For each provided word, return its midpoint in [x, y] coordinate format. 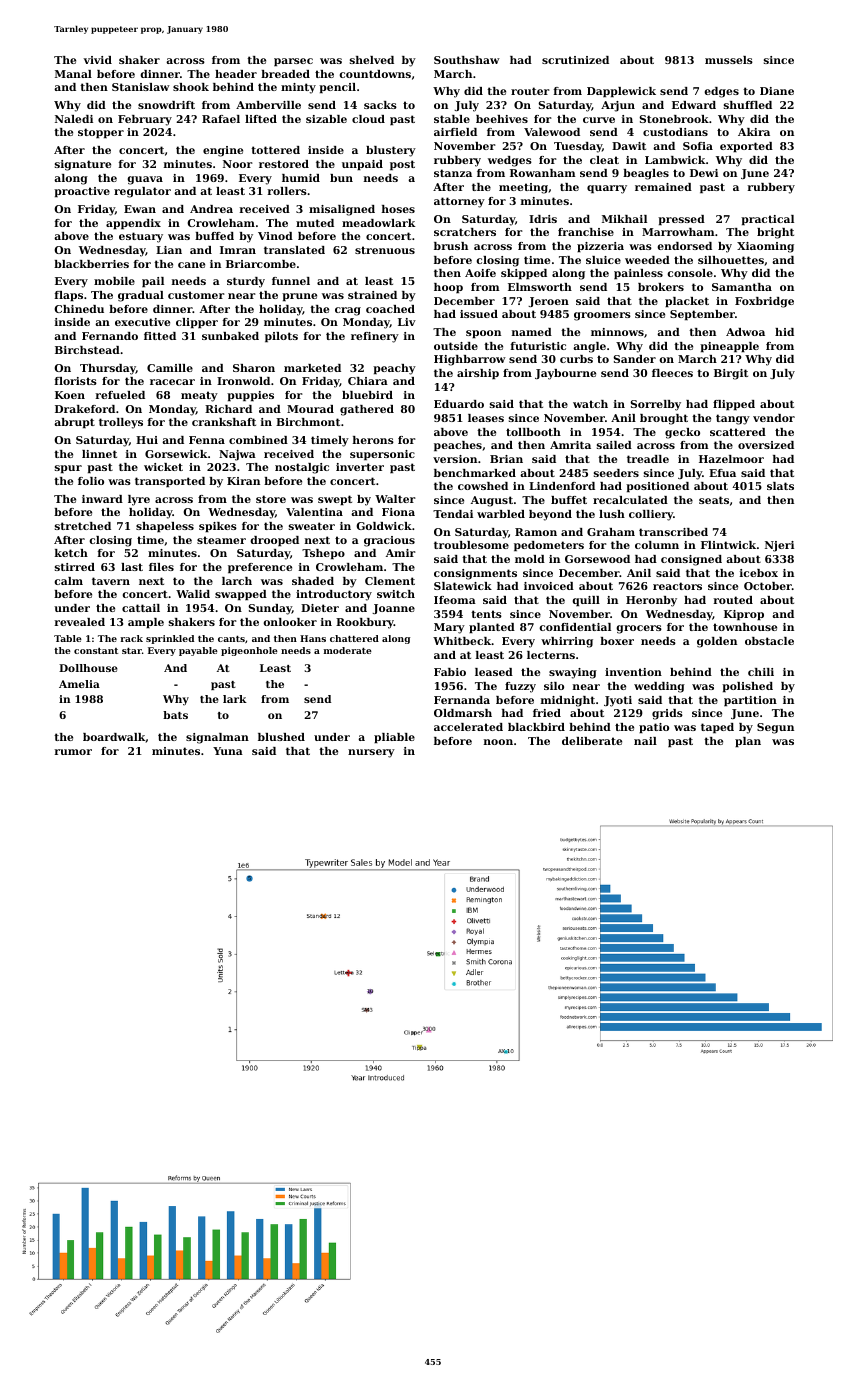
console [690, 273]
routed [733, 600]
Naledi [74, 119]
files [161, 567]
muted [315, 223]
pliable [394, 738]
